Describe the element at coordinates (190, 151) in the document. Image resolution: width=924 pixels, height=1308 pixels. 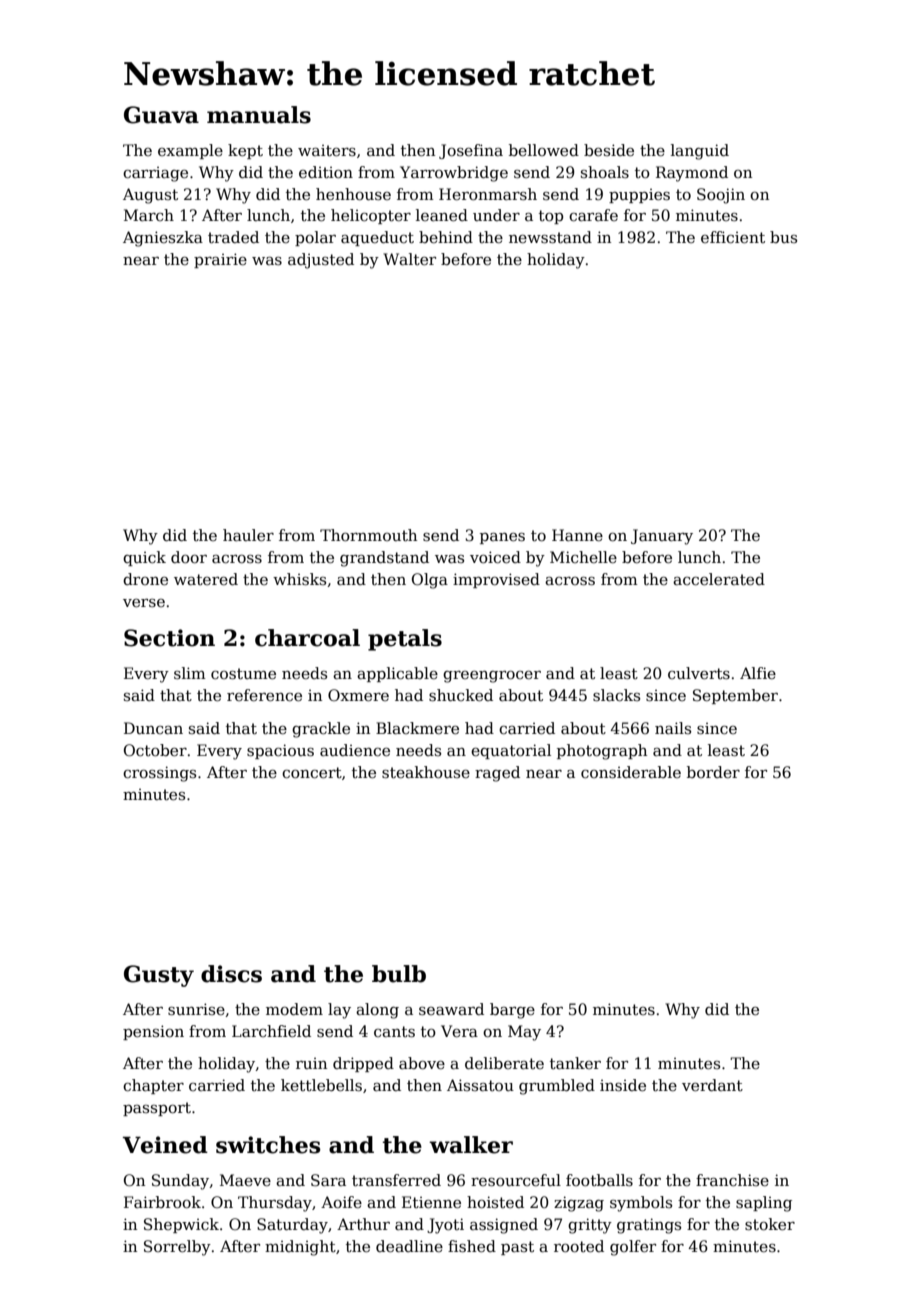
I see `example` at that location.
